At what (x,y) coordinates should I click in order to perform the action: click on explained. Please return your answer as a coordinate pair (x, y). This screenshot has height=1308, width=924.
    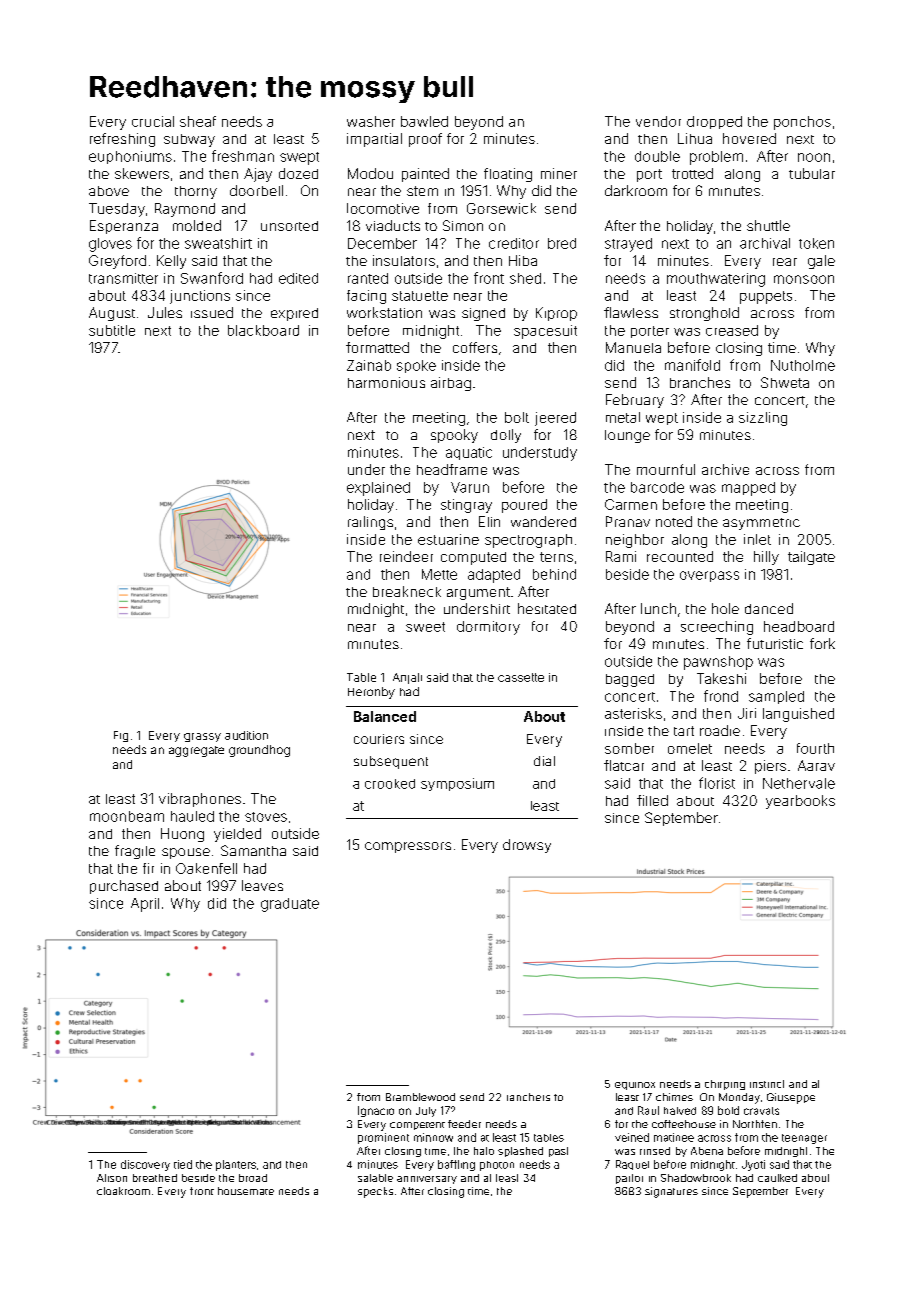
    Looking at the image, I should click on (378, 489).
